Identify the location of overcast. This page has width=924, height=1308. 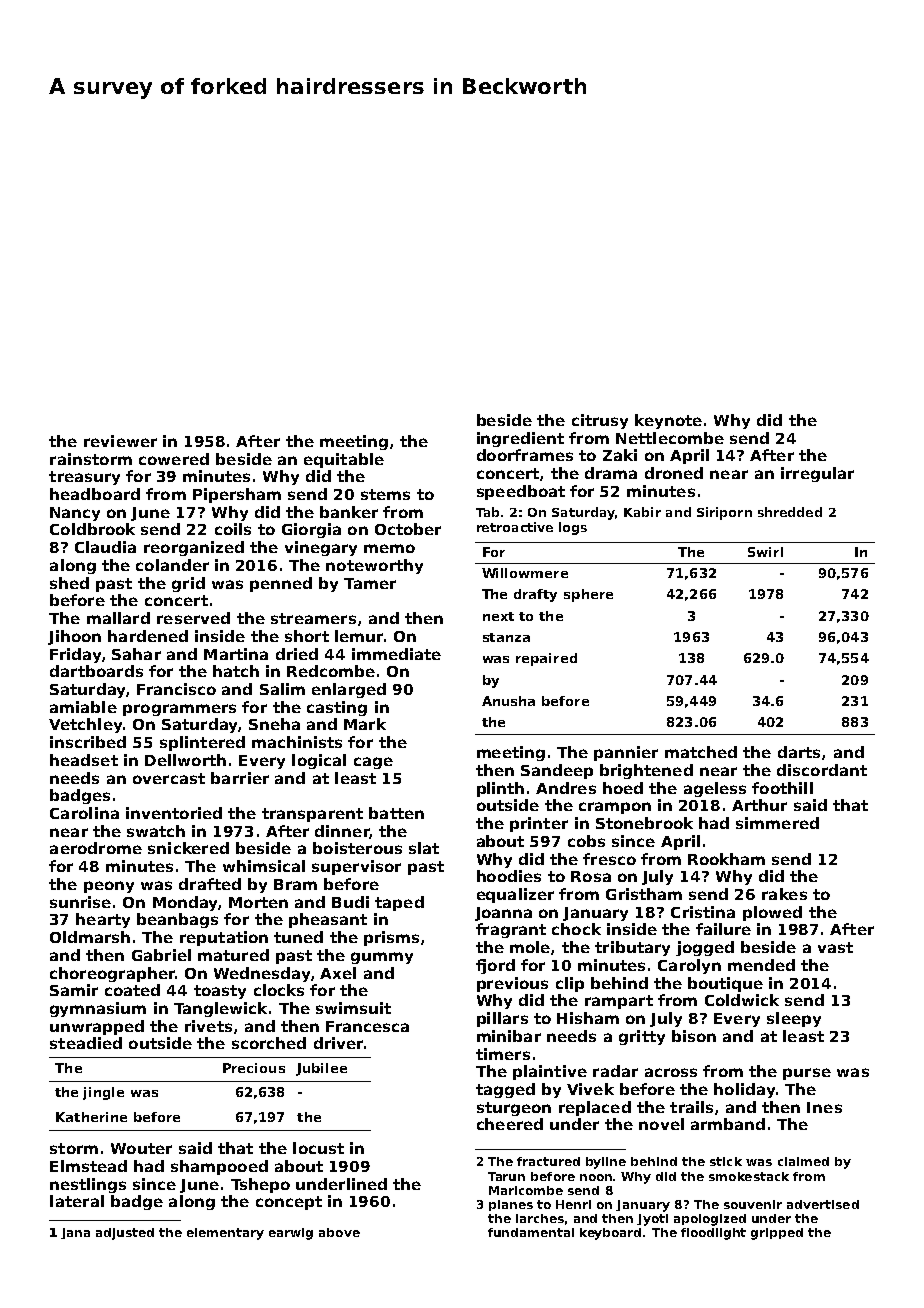
(169, 778).
